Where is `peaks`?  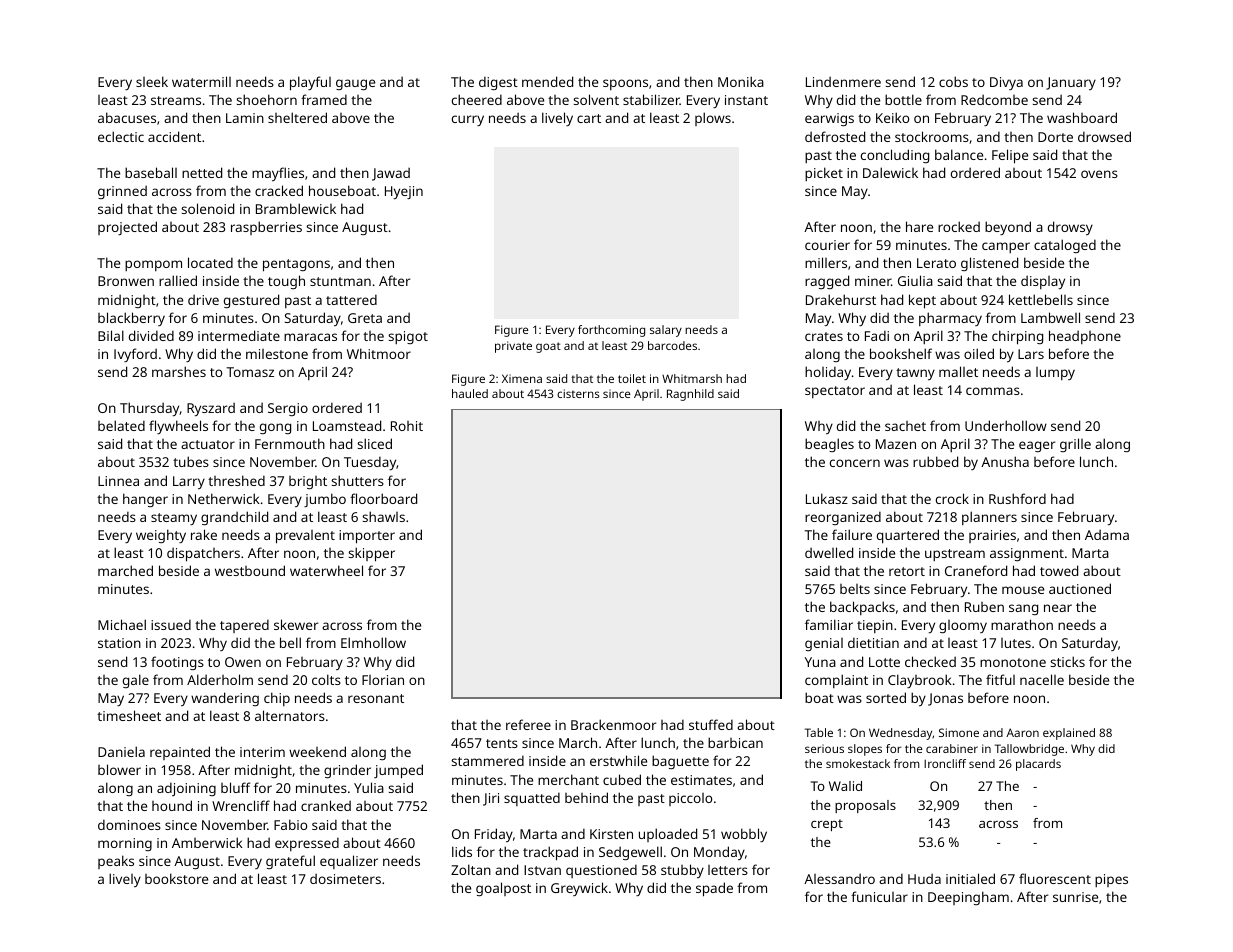 peaks is located at coordinates (116, 862).
